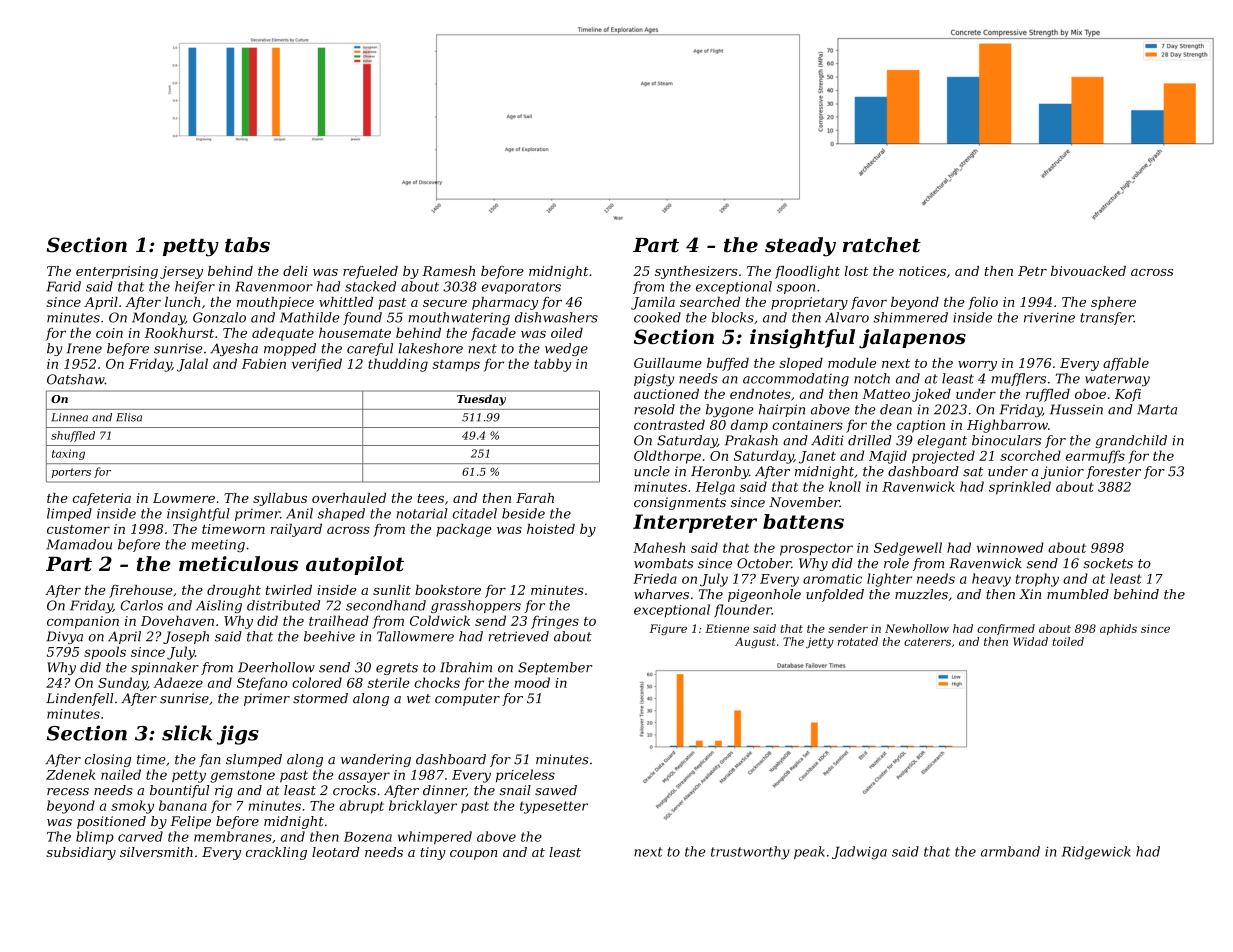  I want to click on tees, so click(430, 498).
